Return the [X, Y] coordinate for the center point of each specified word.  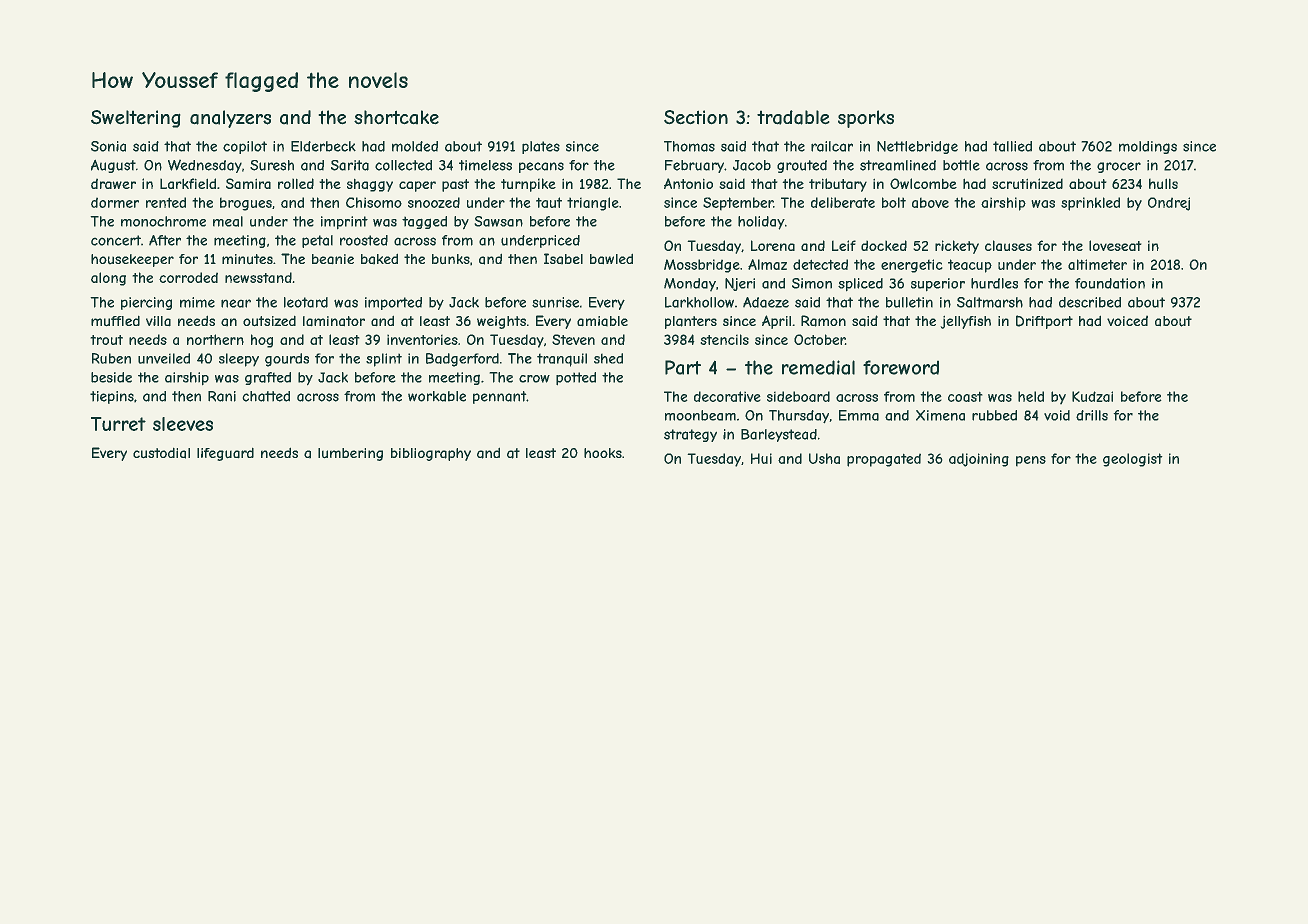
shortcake [396, 117]
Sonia [108, 146]
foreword [901, 367]
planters [691, 322]
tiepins [112, 397]
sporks [866, 119]
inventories [422, 339]
